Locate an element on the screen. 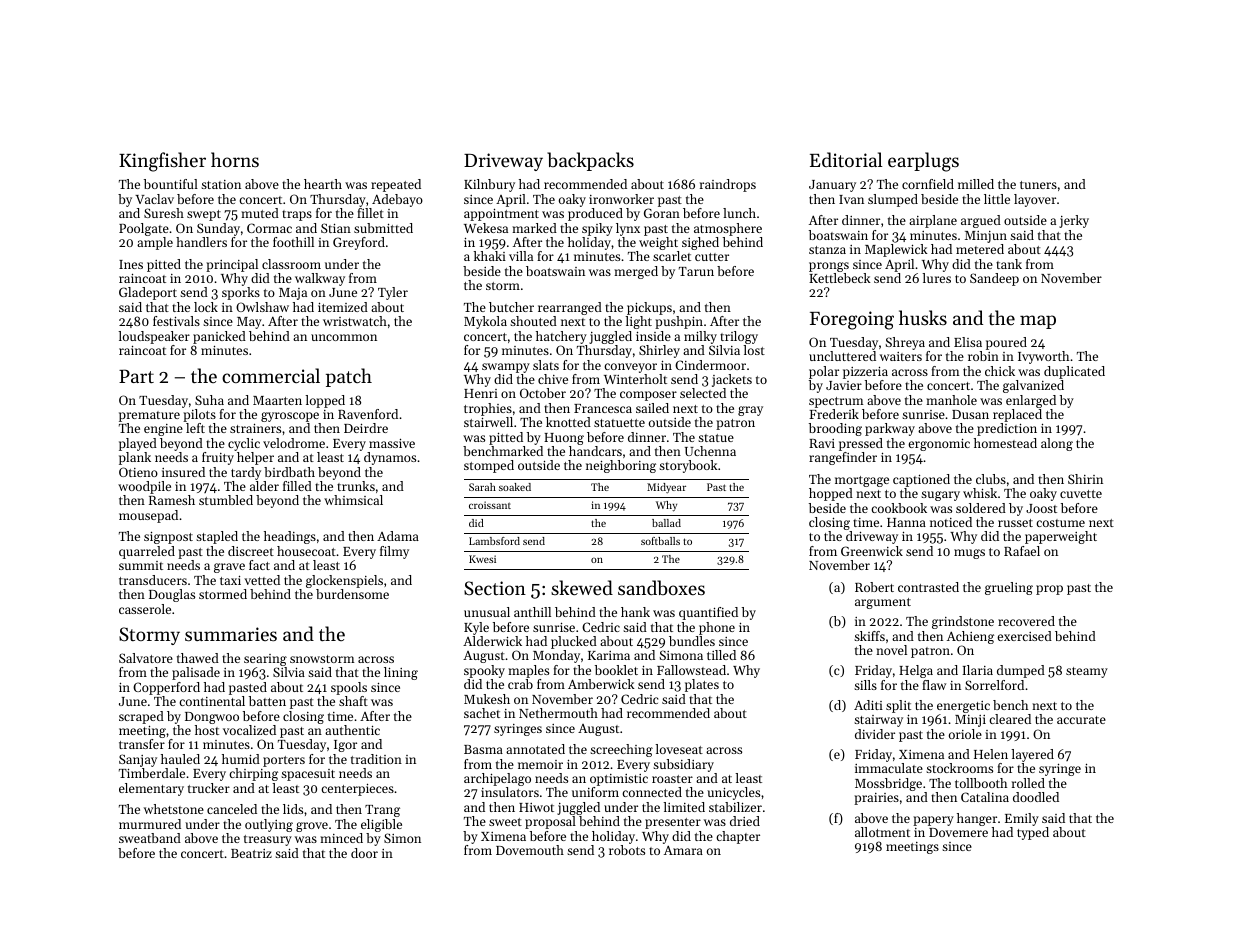 The height and width of the screenshot is (952, 1233). panicked is located at coordinates (219, 337).
